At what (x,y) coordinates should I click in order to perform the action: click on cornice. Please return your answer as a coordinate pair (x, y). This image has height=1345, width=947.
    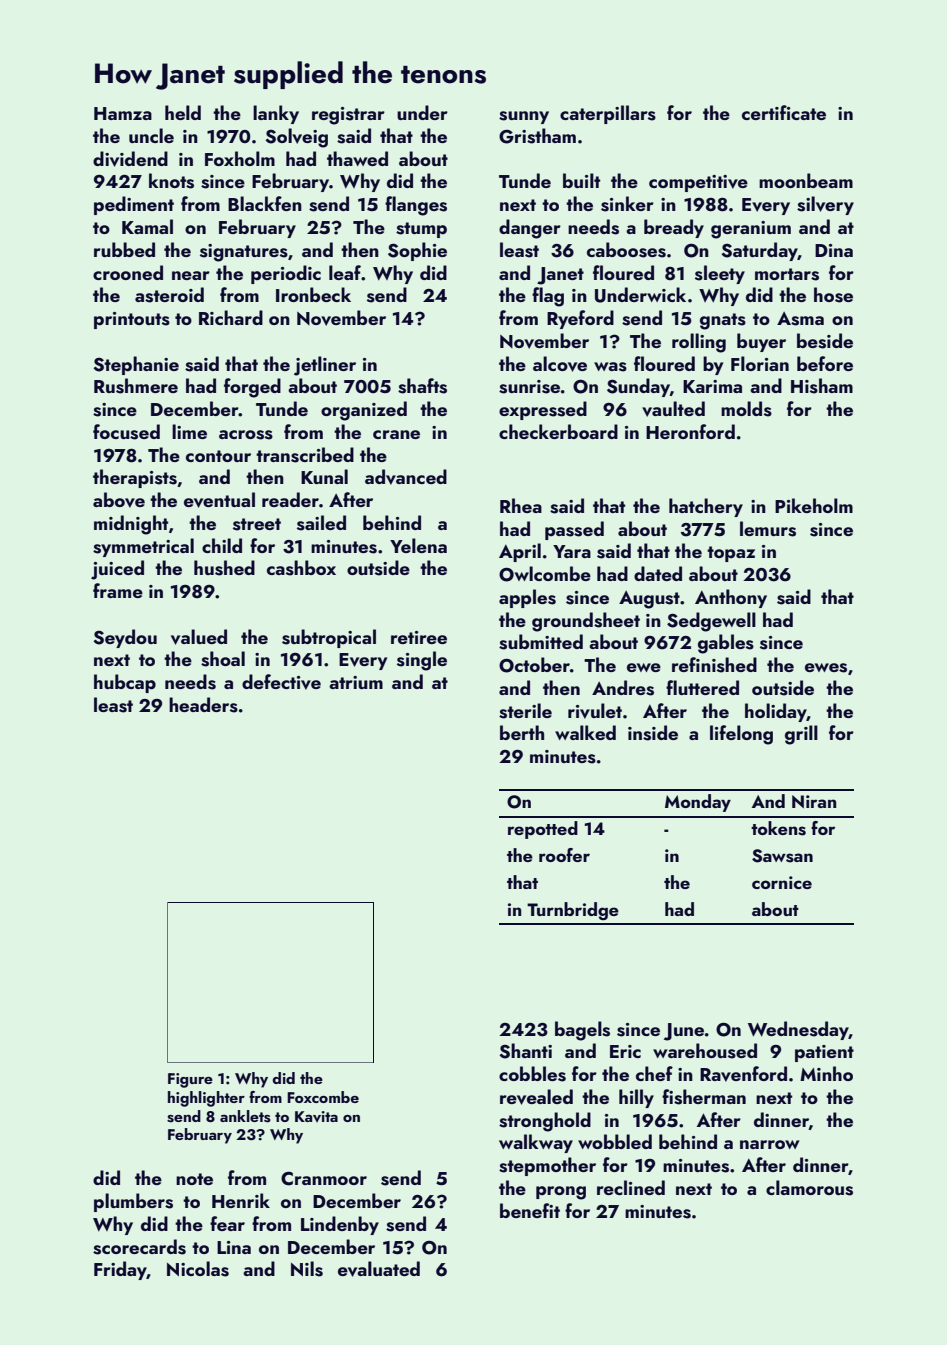
    Looking at the image, I should click on (782, 882).
